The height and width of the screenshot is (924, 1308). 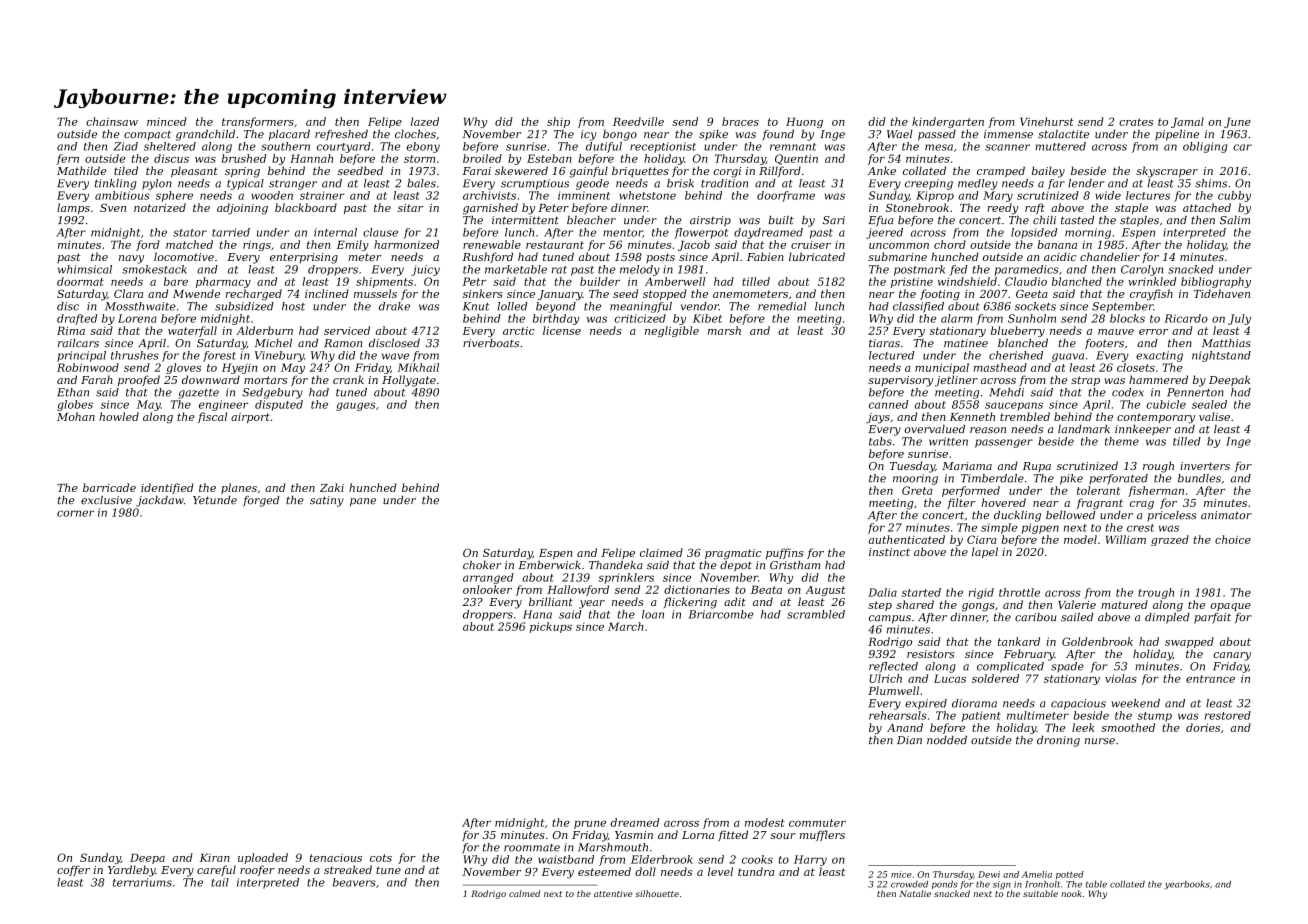 What do you see at coordinates (795, 565) in the screenshot?
I see `Gristham` at bounding box center [795, 565].
